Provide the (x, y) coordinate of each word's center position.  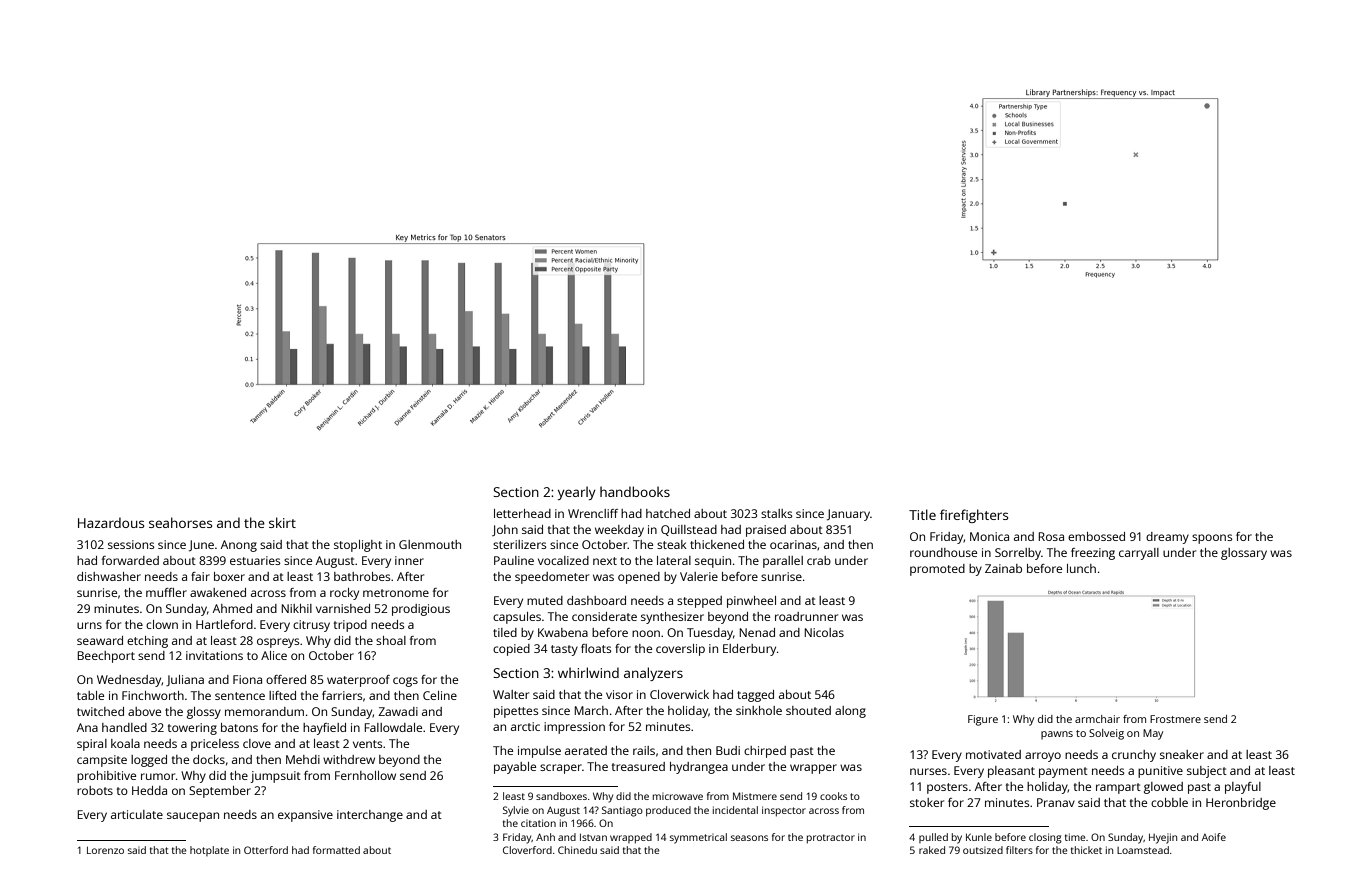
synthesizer (672, 618)
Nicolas (824, 632)
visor (619, 694)
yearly (577, 493)
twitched (100, 711)
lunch (1081, 568)
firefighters (974, 516)
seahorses (180, 522)
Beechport (106, 657)
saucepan (193, 817)
